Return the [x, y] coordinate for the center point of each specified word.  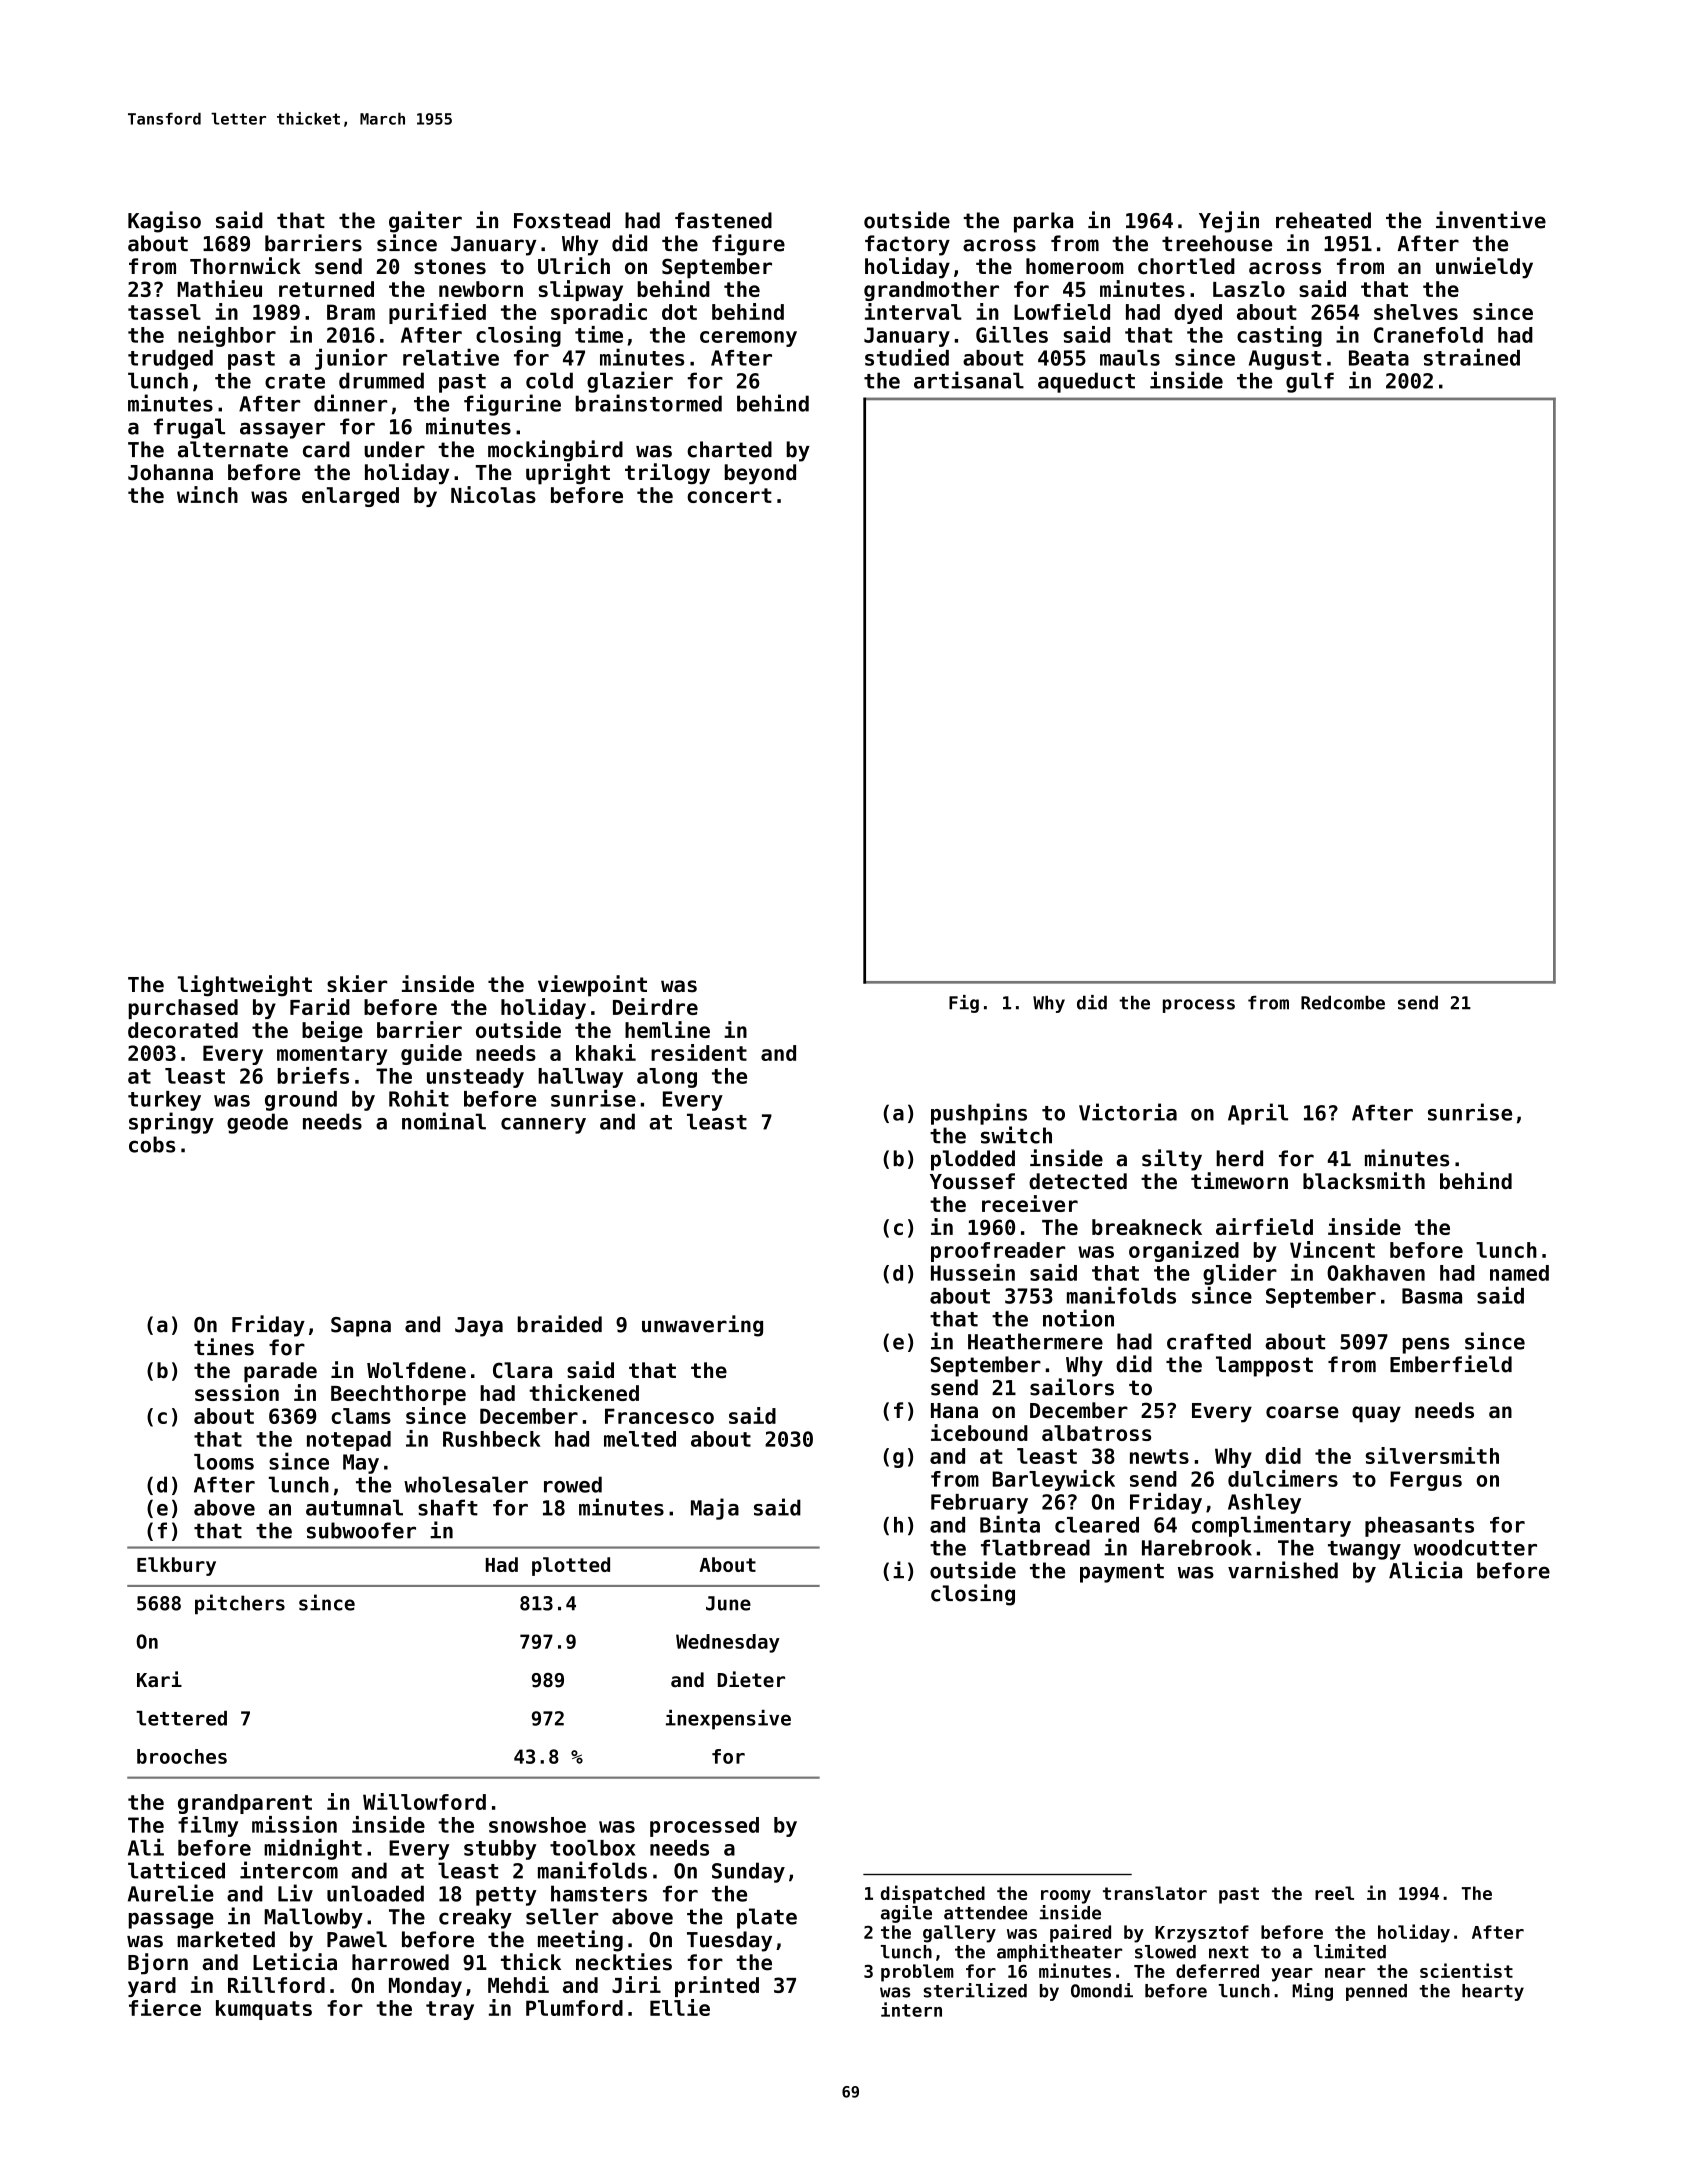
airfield [1264, 1226]
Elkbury [176, 1566]
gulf [1310, 382]
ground [301, 1101]
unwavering [702, 1326]
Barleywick [1054, 1480]
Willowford [424, 1801]
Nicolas [493, 494]
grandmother [931, 291]
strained [1472, 357]
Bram [351, 312]
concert [729, 495]
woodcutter [1475, 1547]
